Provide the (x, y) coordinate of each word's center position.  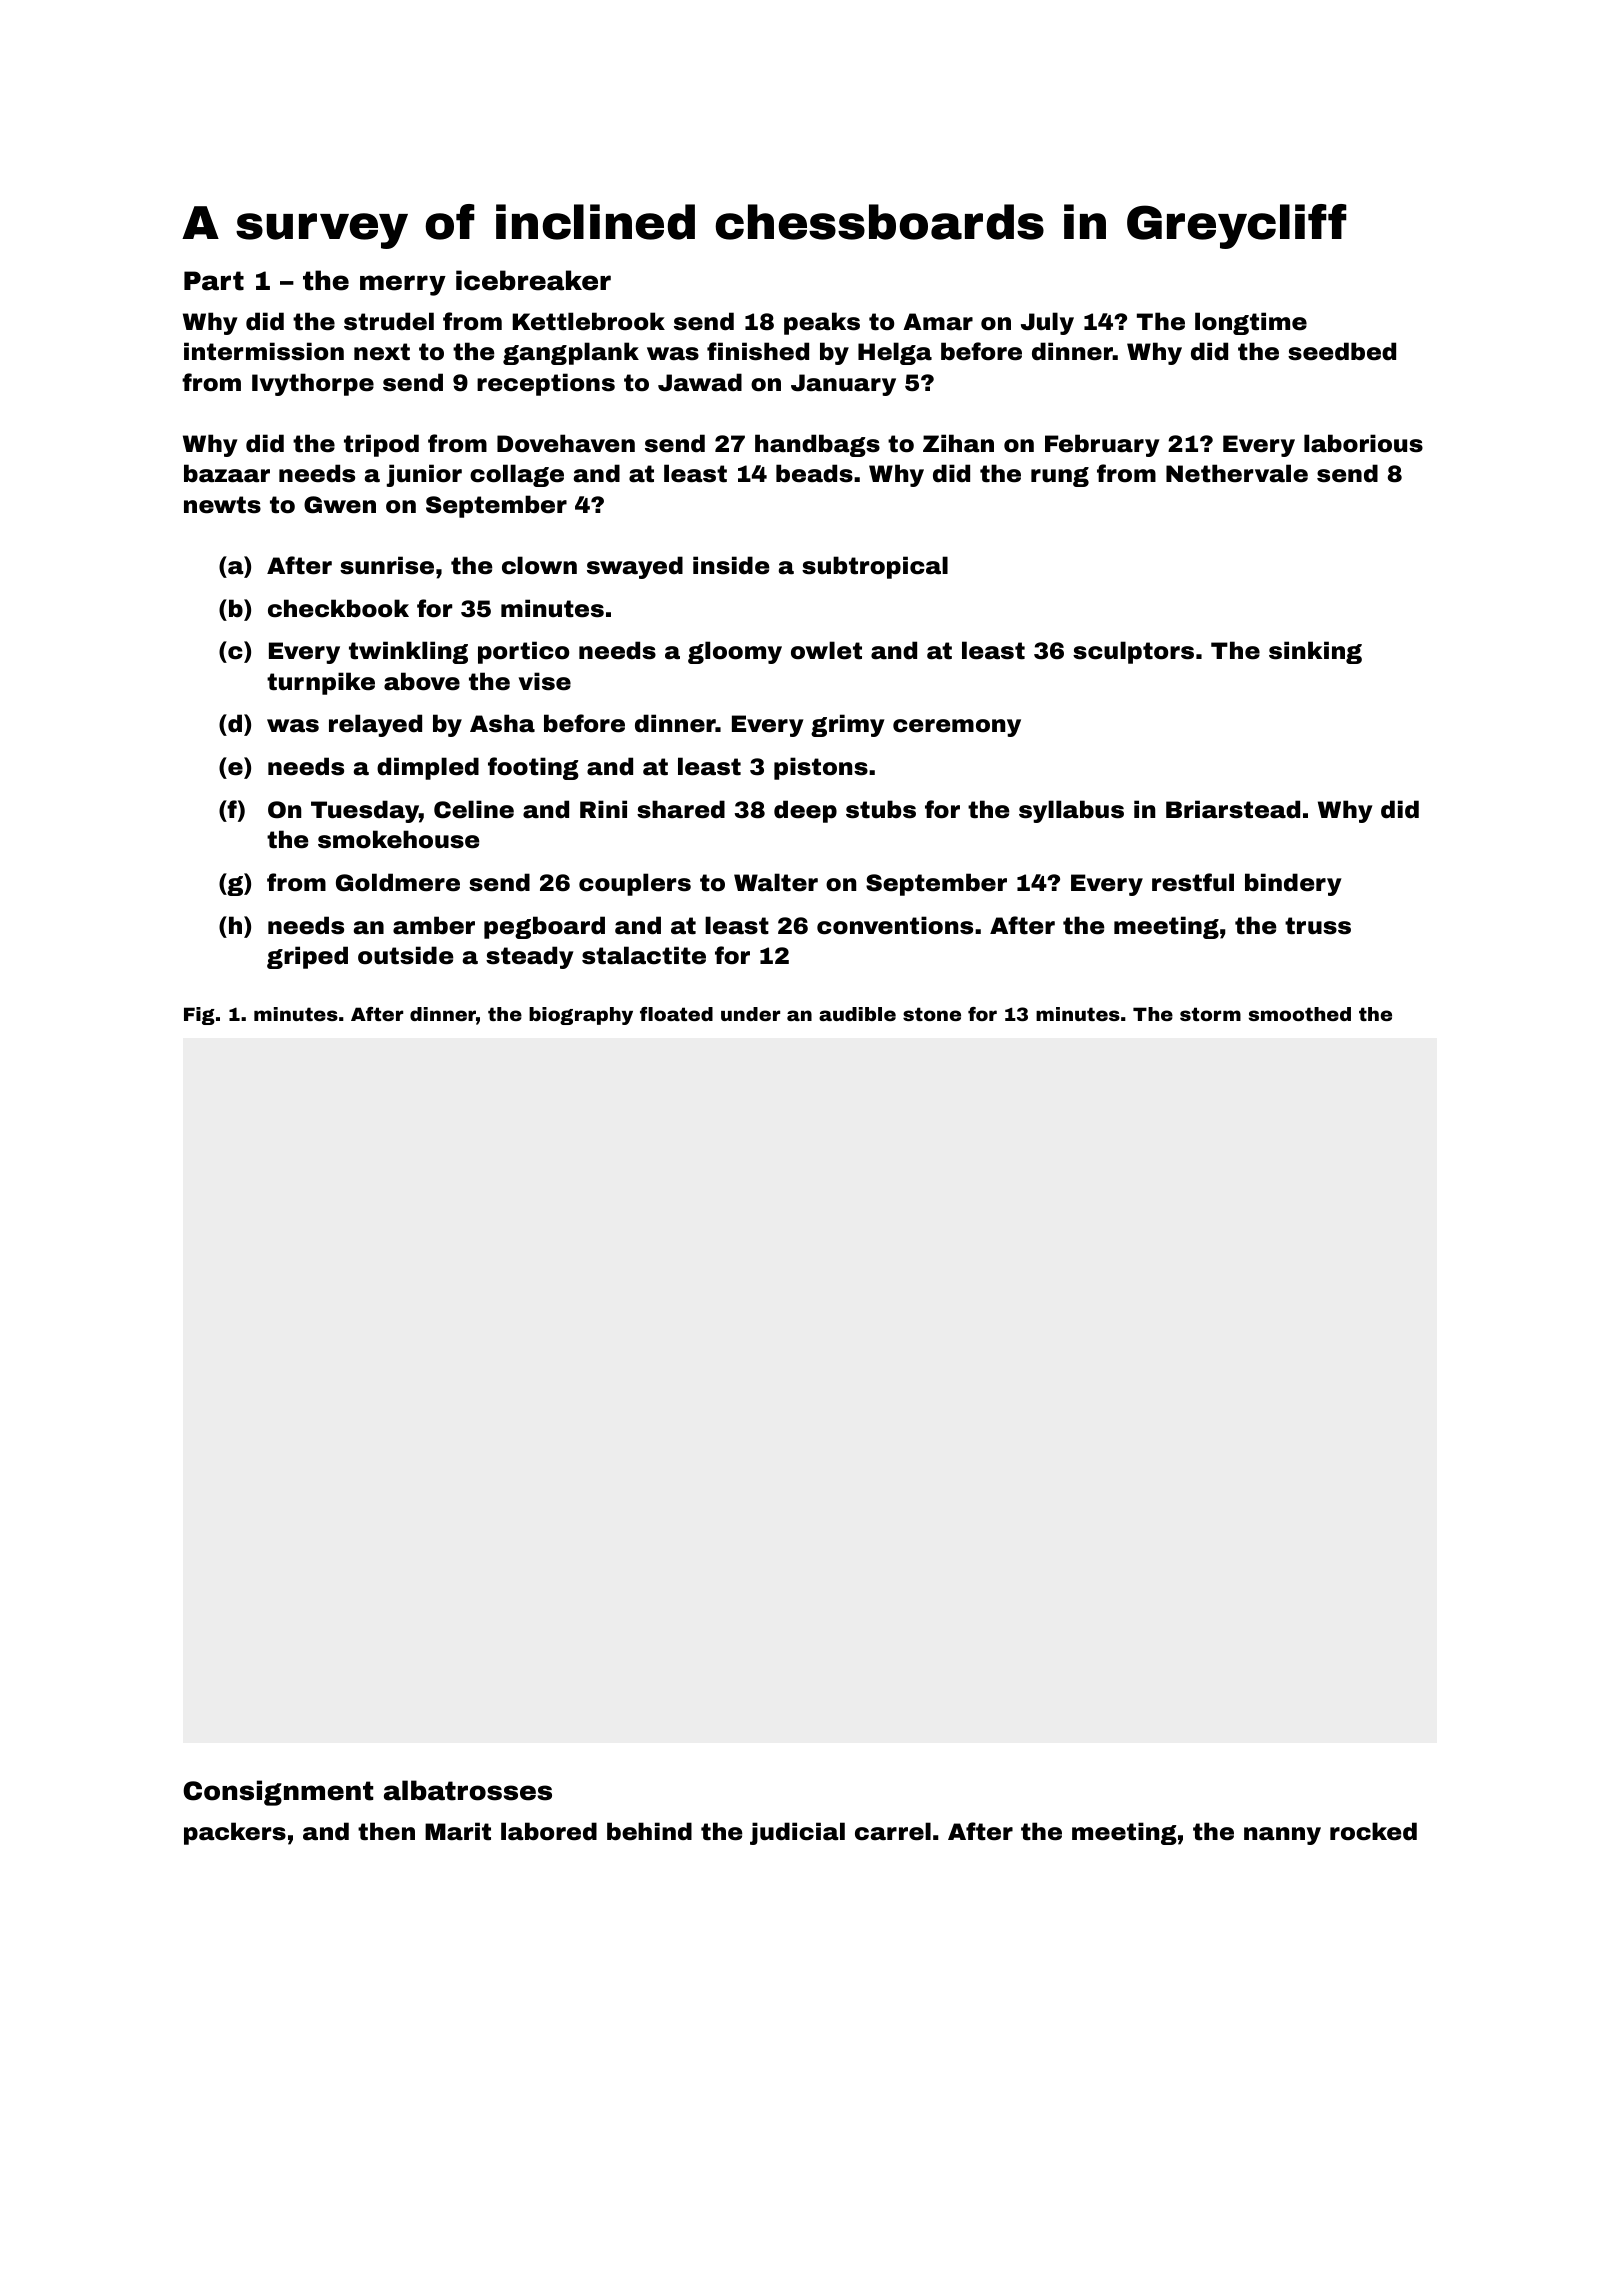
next (382, 352)
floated (676, 1014)
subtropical (875, 567)
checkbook (338, 608)
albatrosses (468, 1790)
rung (1060, 477)
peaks (822, 323)
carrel (893, 1831)
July (1047, 323)
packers (235, 1833)
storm (1210, 1014)
